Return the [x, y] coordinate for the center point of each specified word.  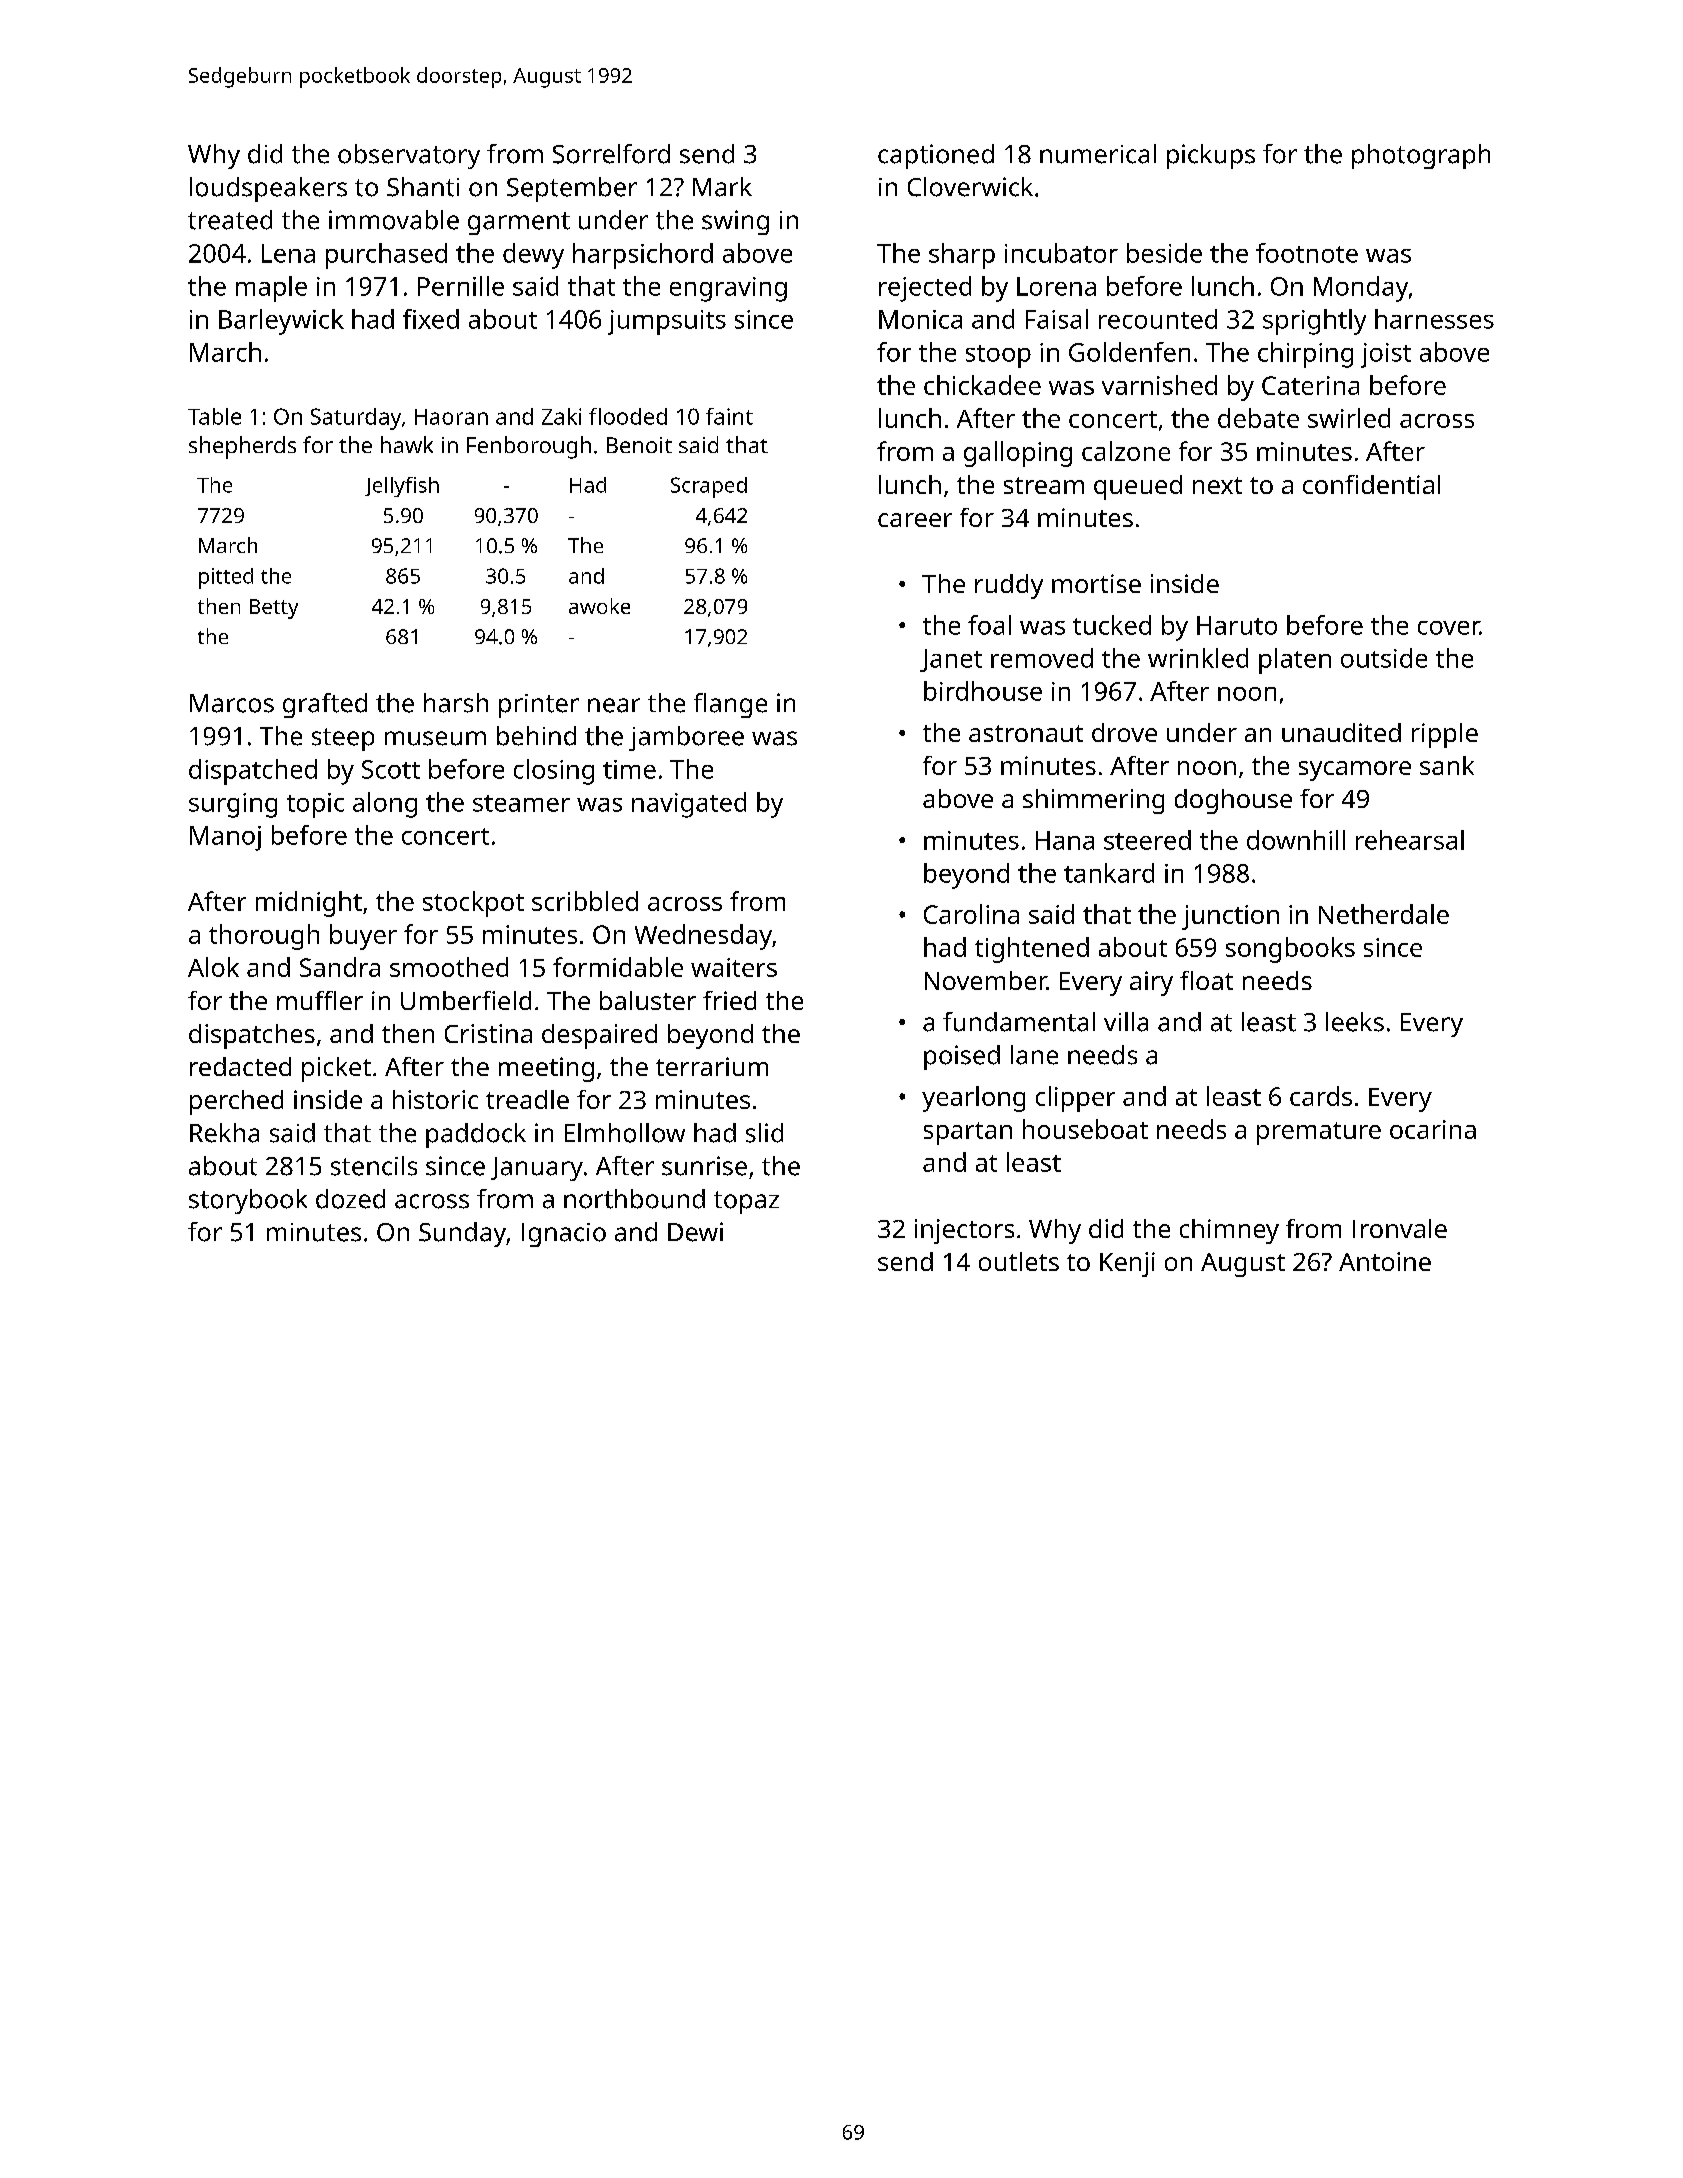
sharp [962, 256]
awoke [599, 606]
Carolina [971, 914]
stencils [374, 1166]
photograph [1421, 156]
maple [271, 289]
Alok [213, 967]
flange [730, 705]
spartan [968, 1133]
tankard [1109, 873]
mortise [1096, 583]
